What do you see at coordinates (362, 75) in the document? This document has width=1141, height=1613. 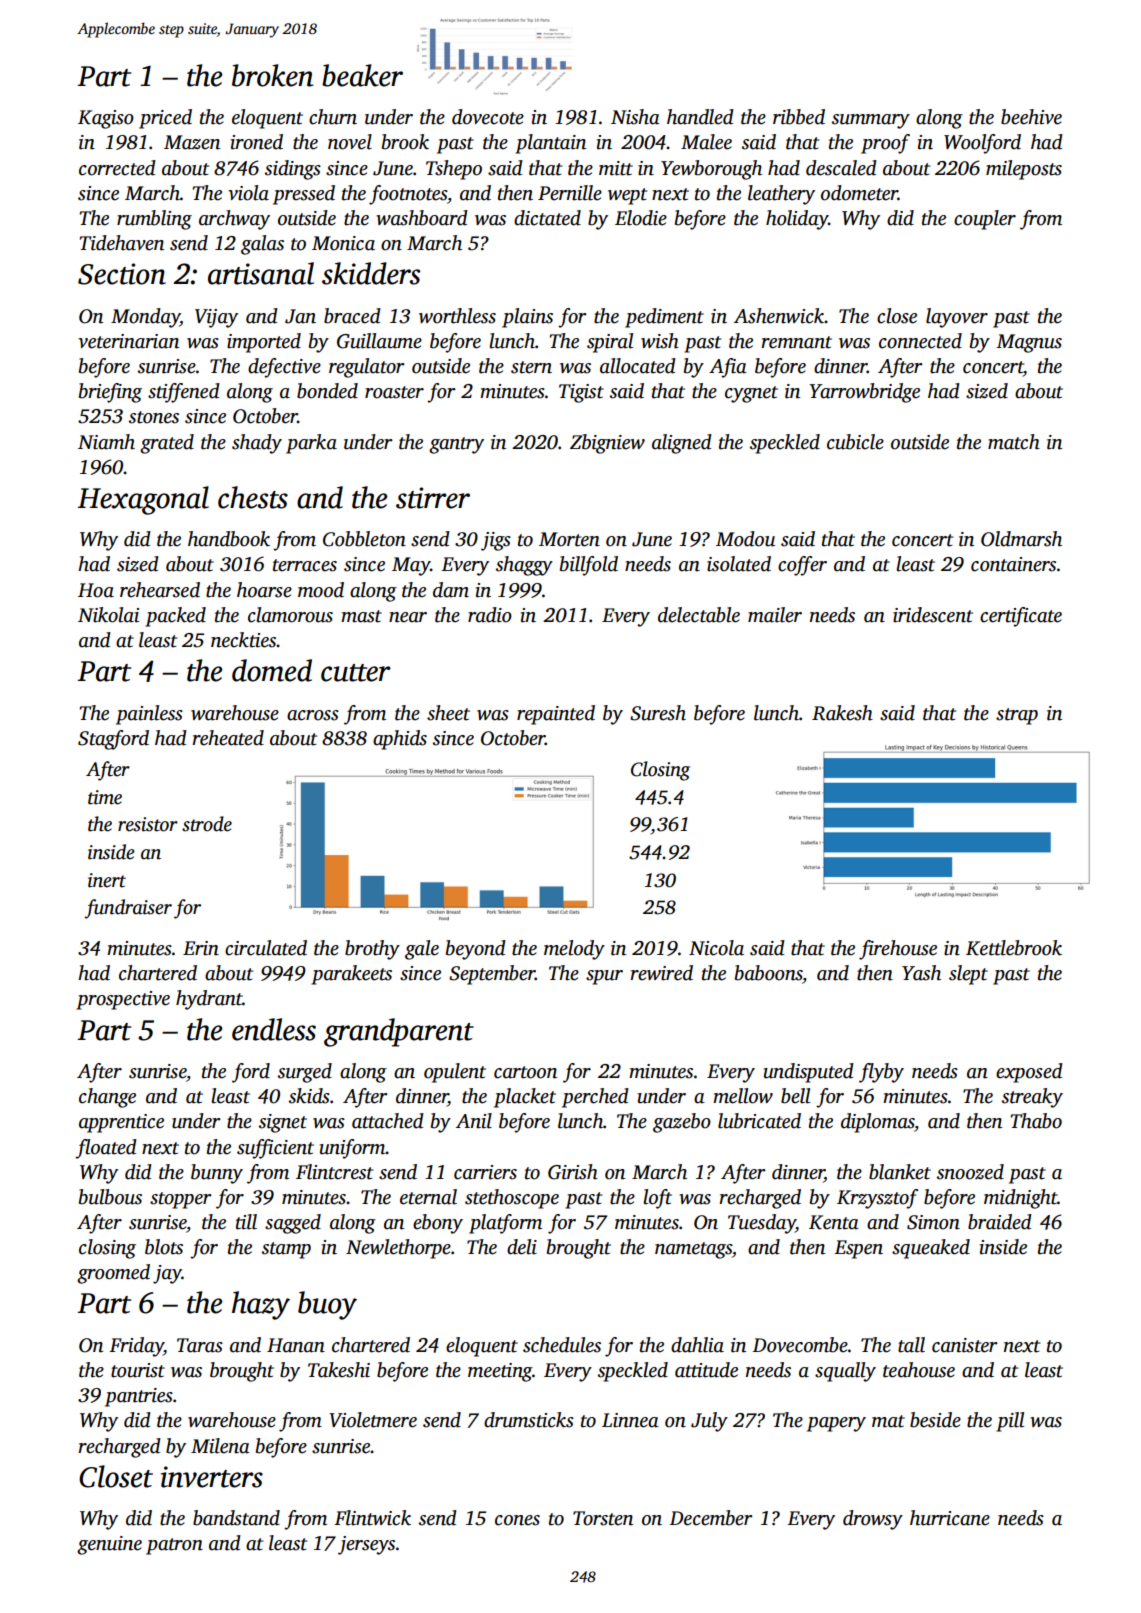 I see `beaker` at bounding box center [362, 75].
